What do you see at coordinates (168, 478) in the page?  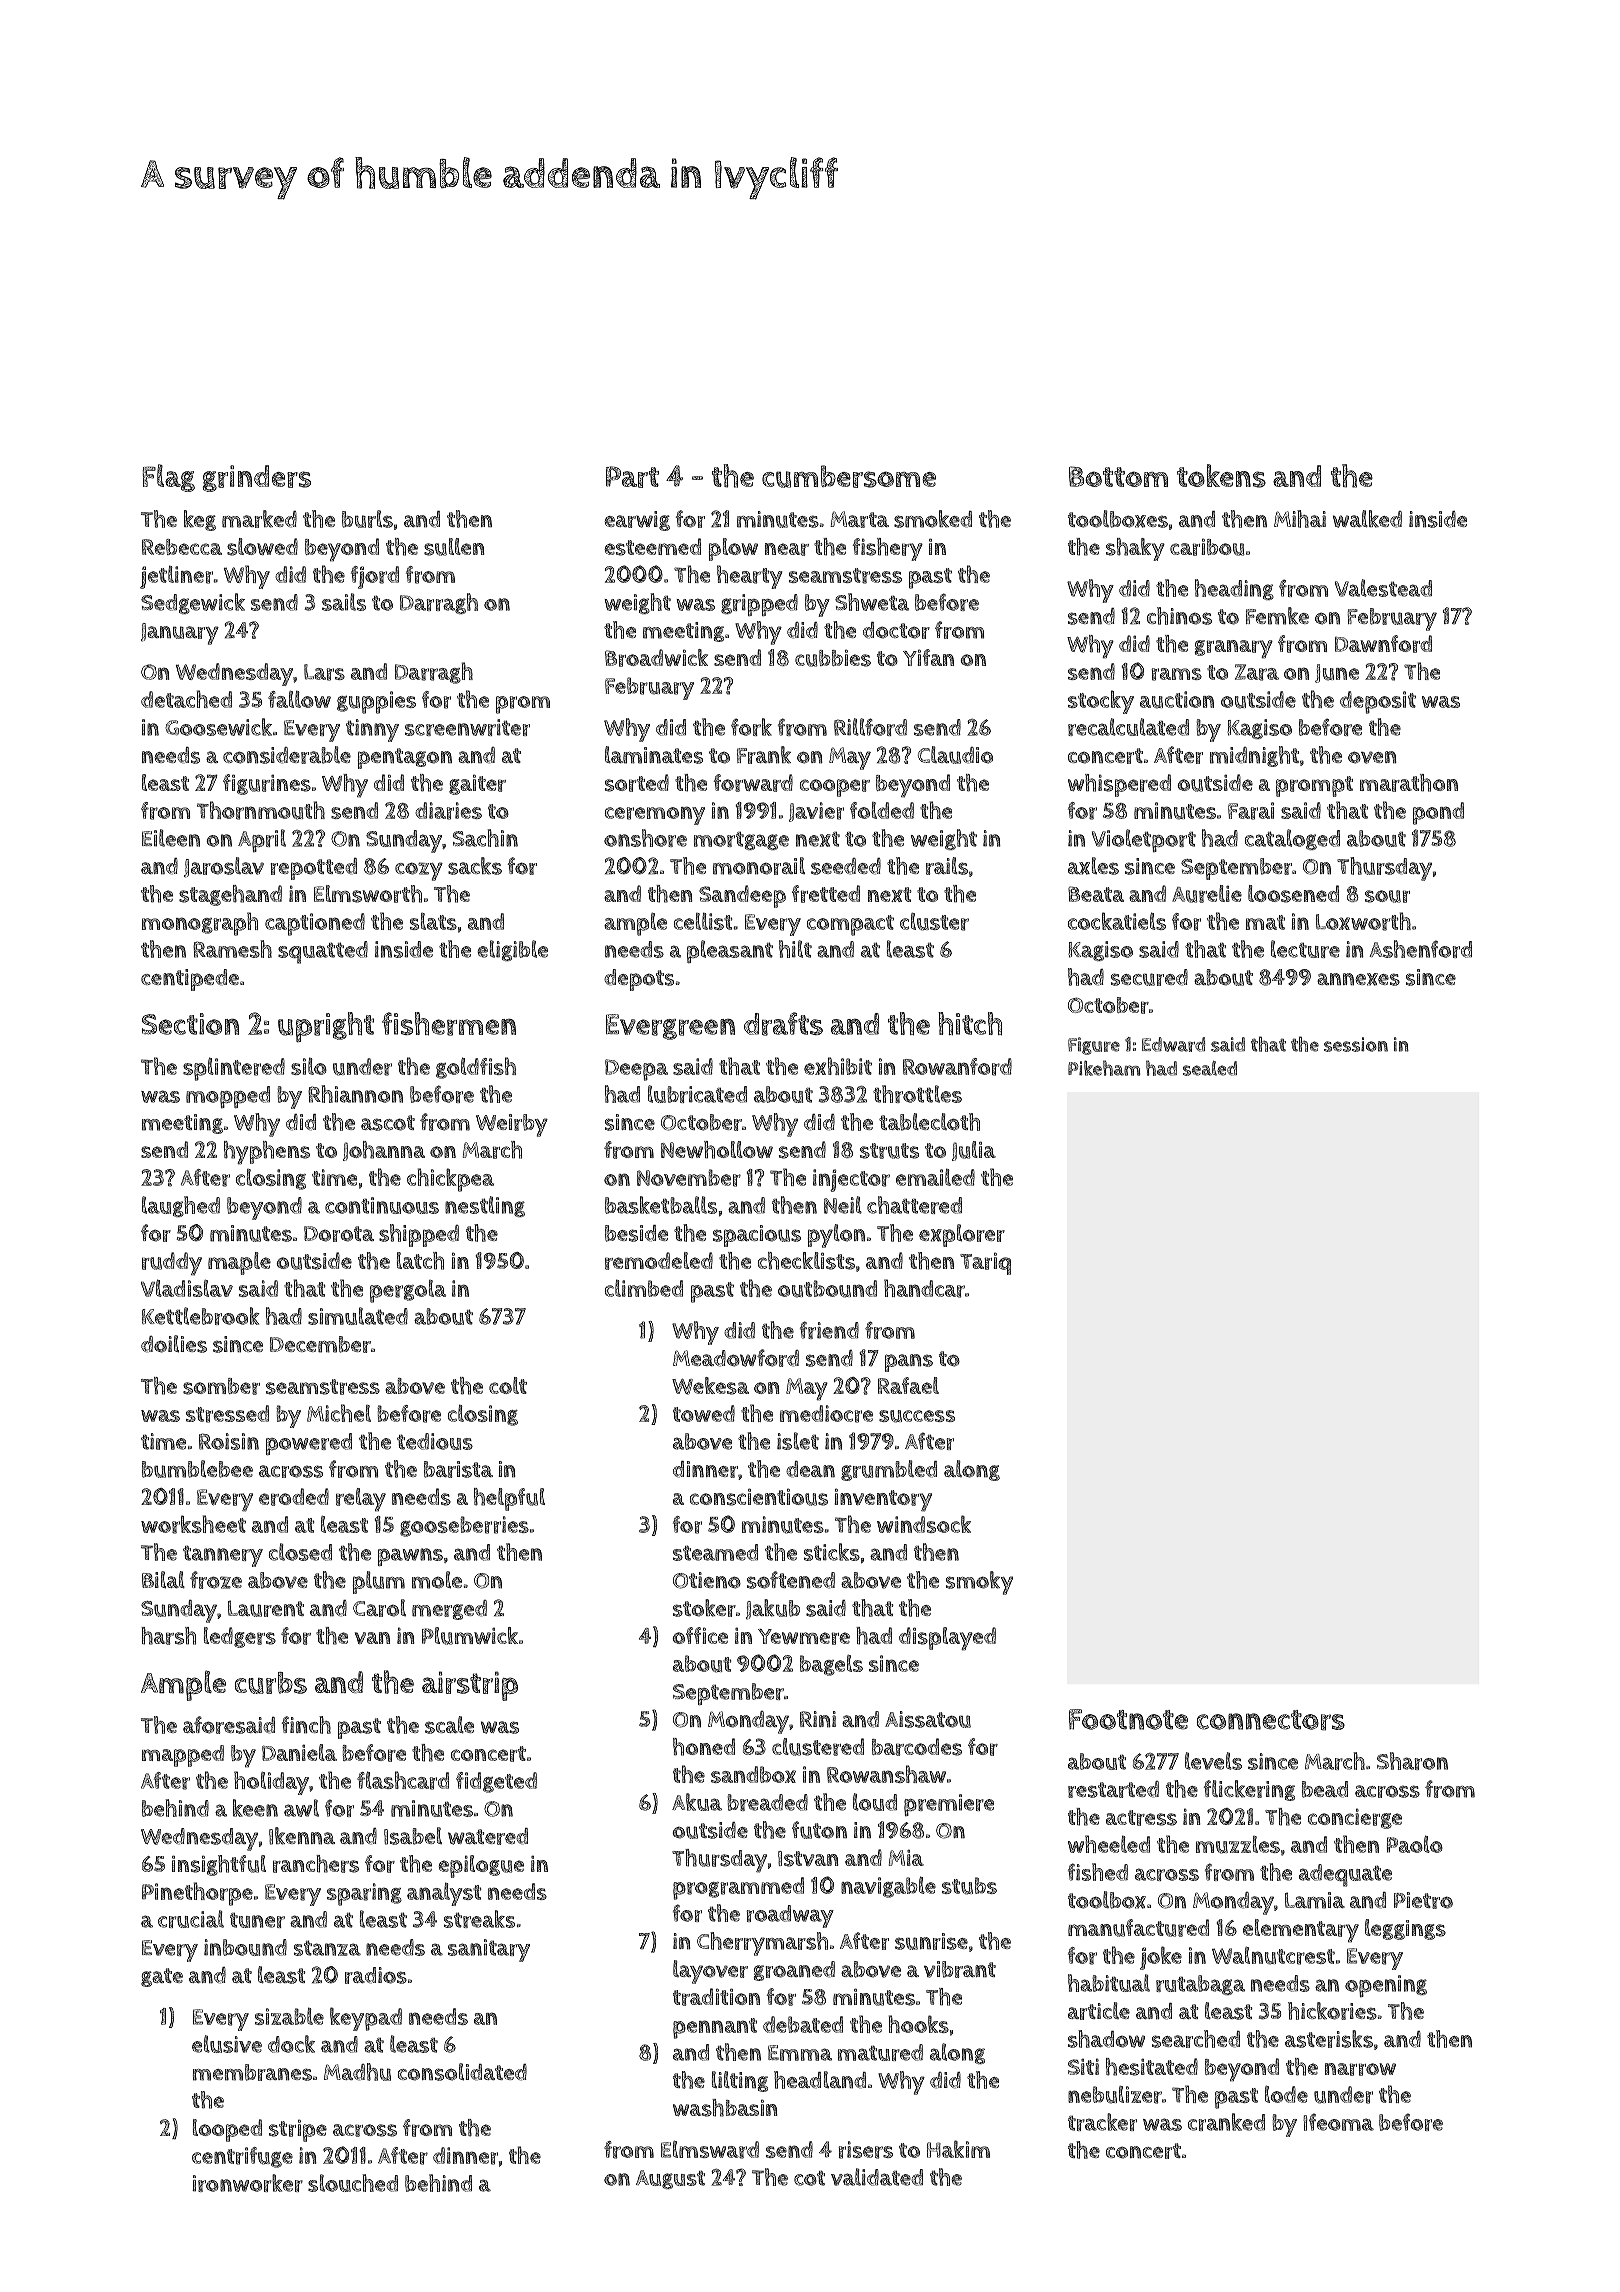 I see `Flag` at bounding box center [168, 478].
